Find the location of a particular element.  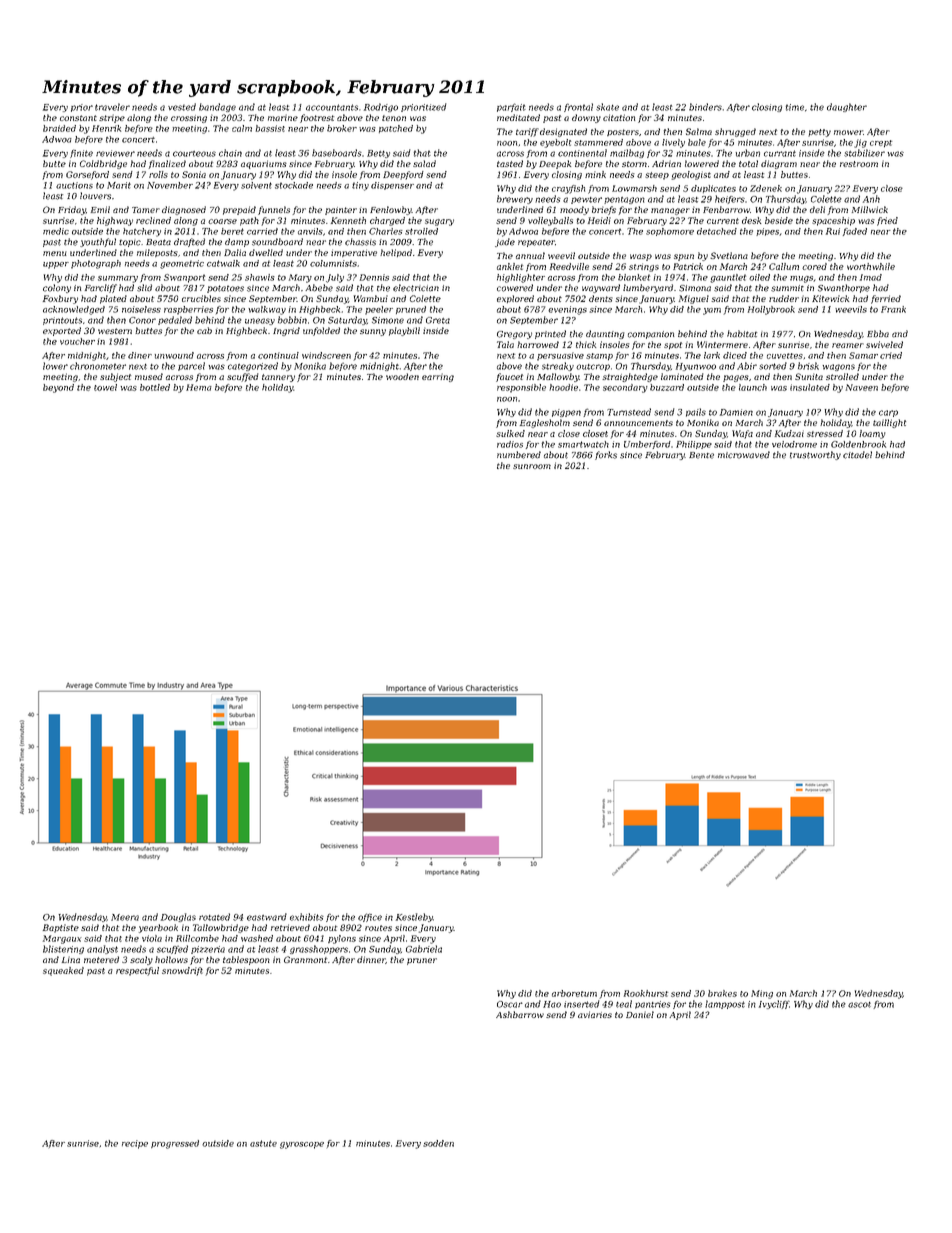

Baptiste is located at coordinates (61, 928).
